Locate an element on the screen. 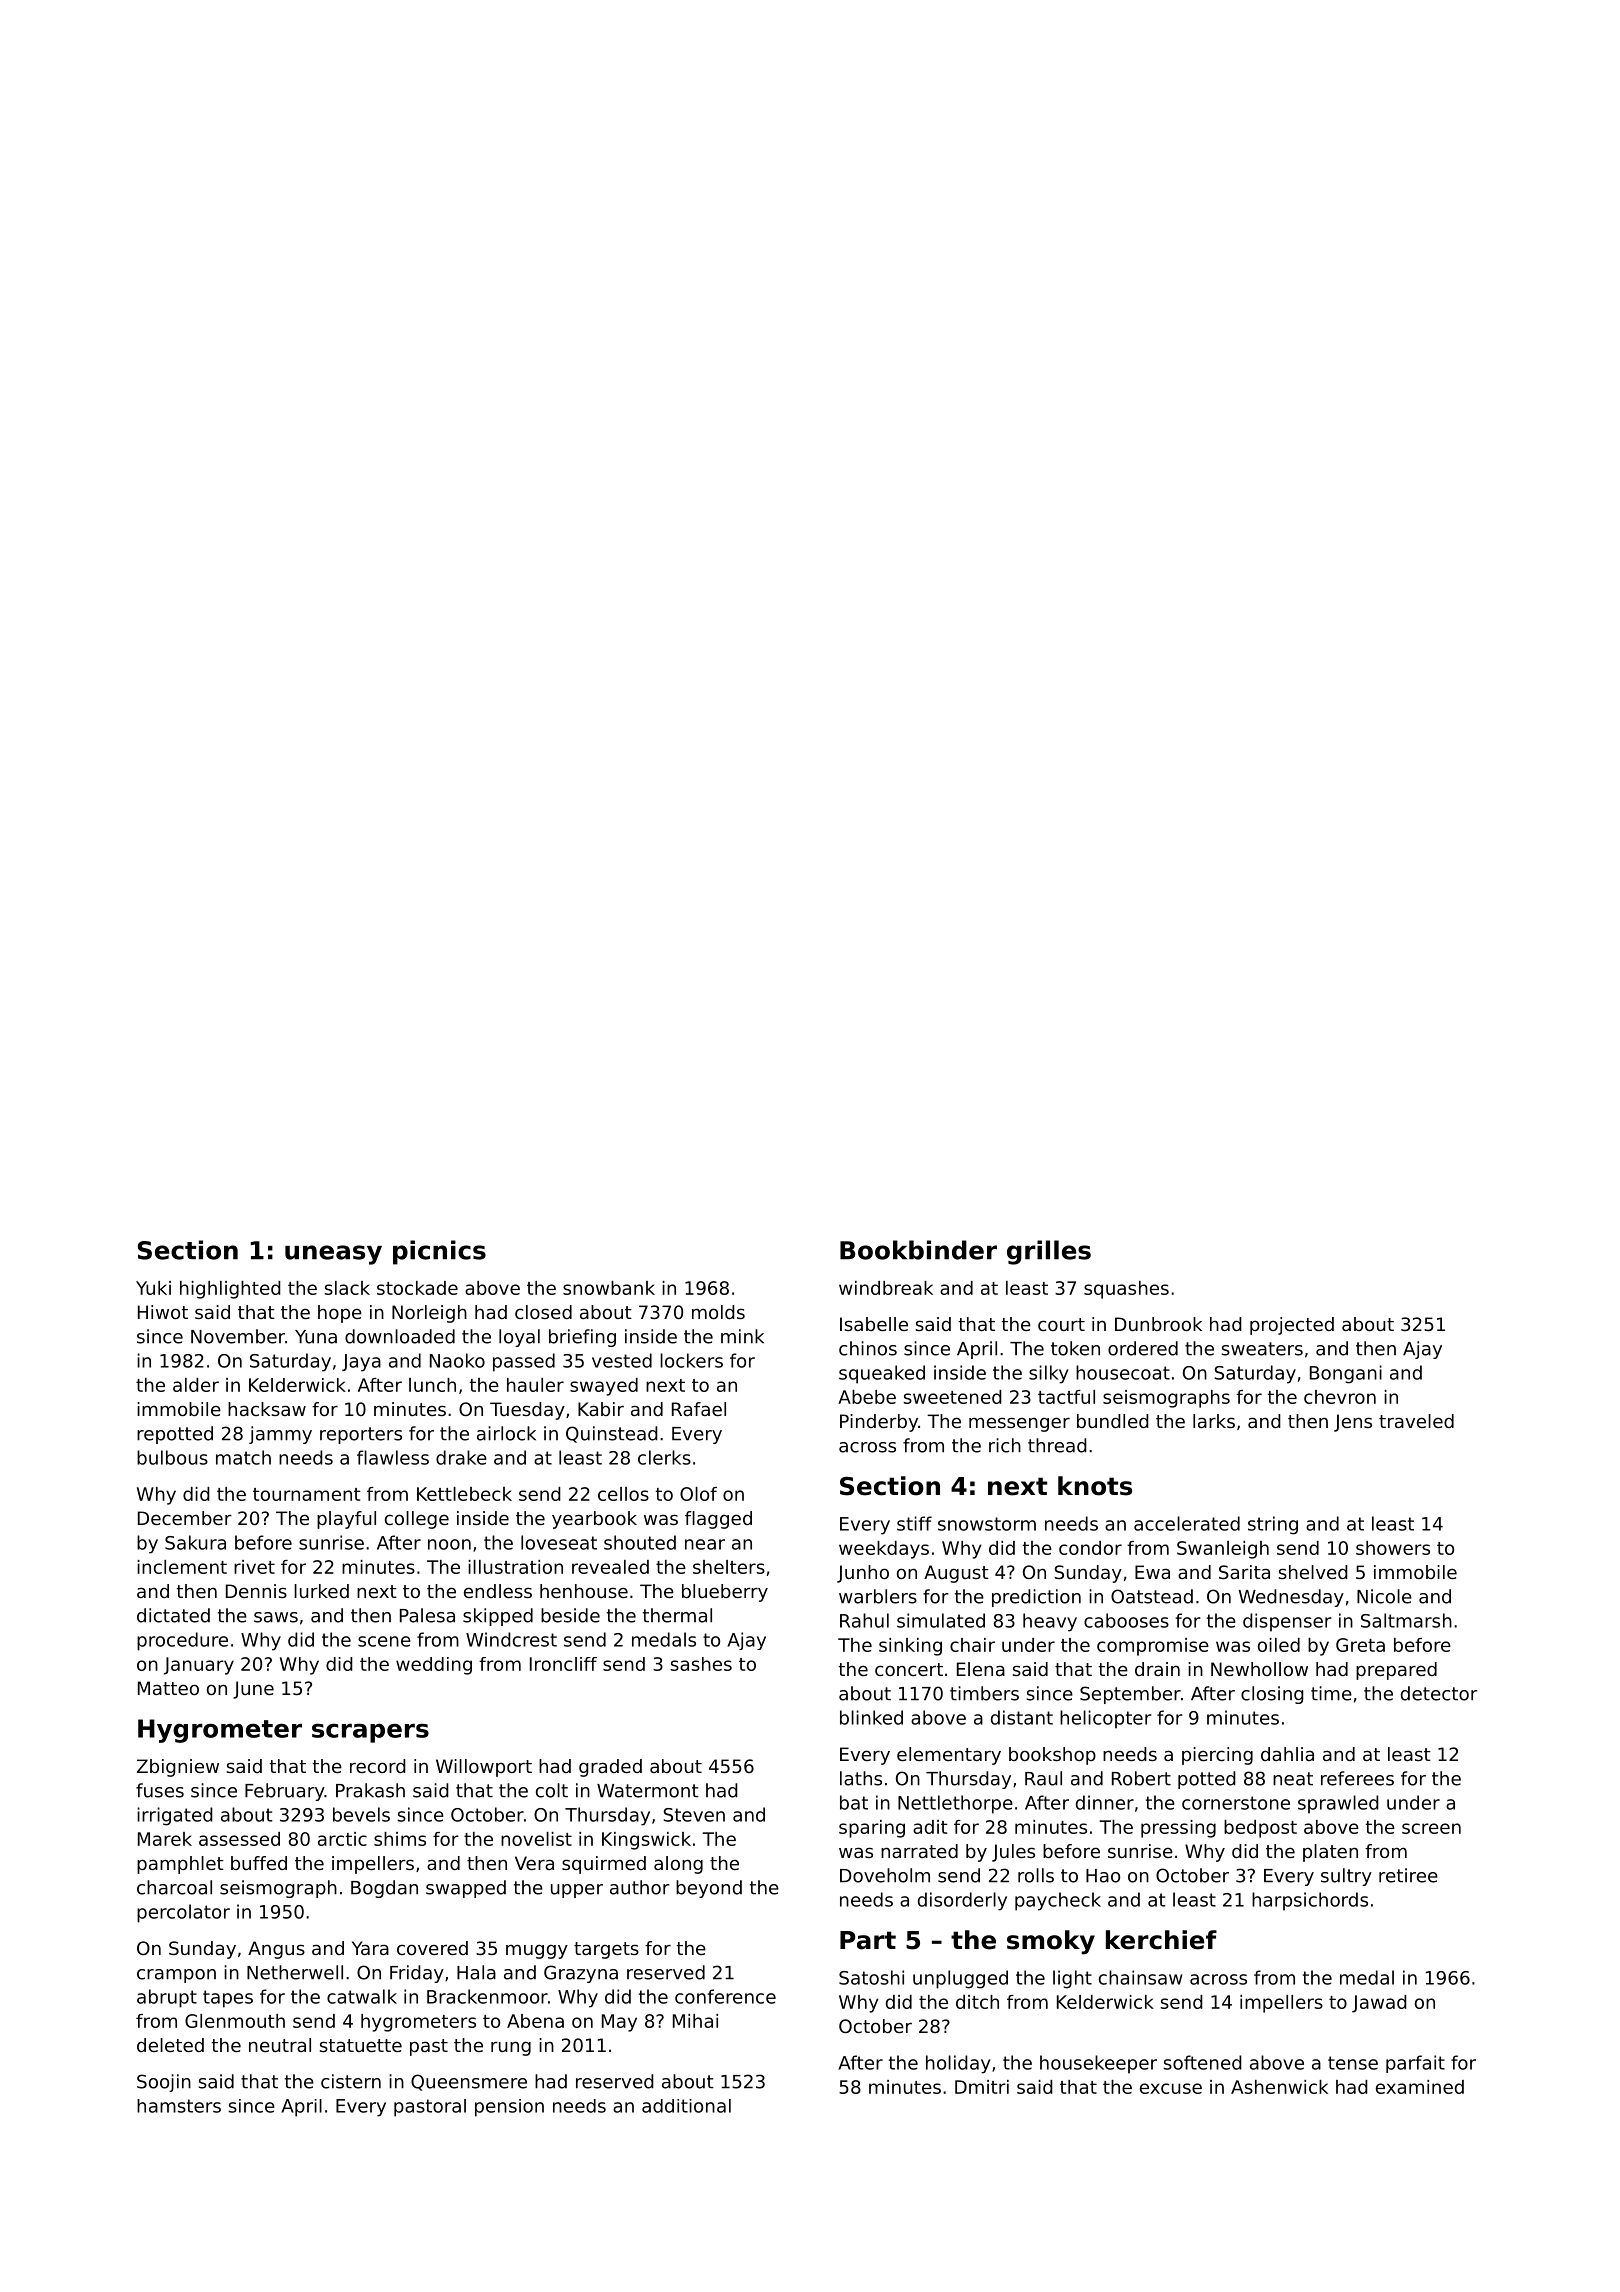 The height and width of the screenshot is (2292, 1620). projected is located at coordinates (1292, 1326).
